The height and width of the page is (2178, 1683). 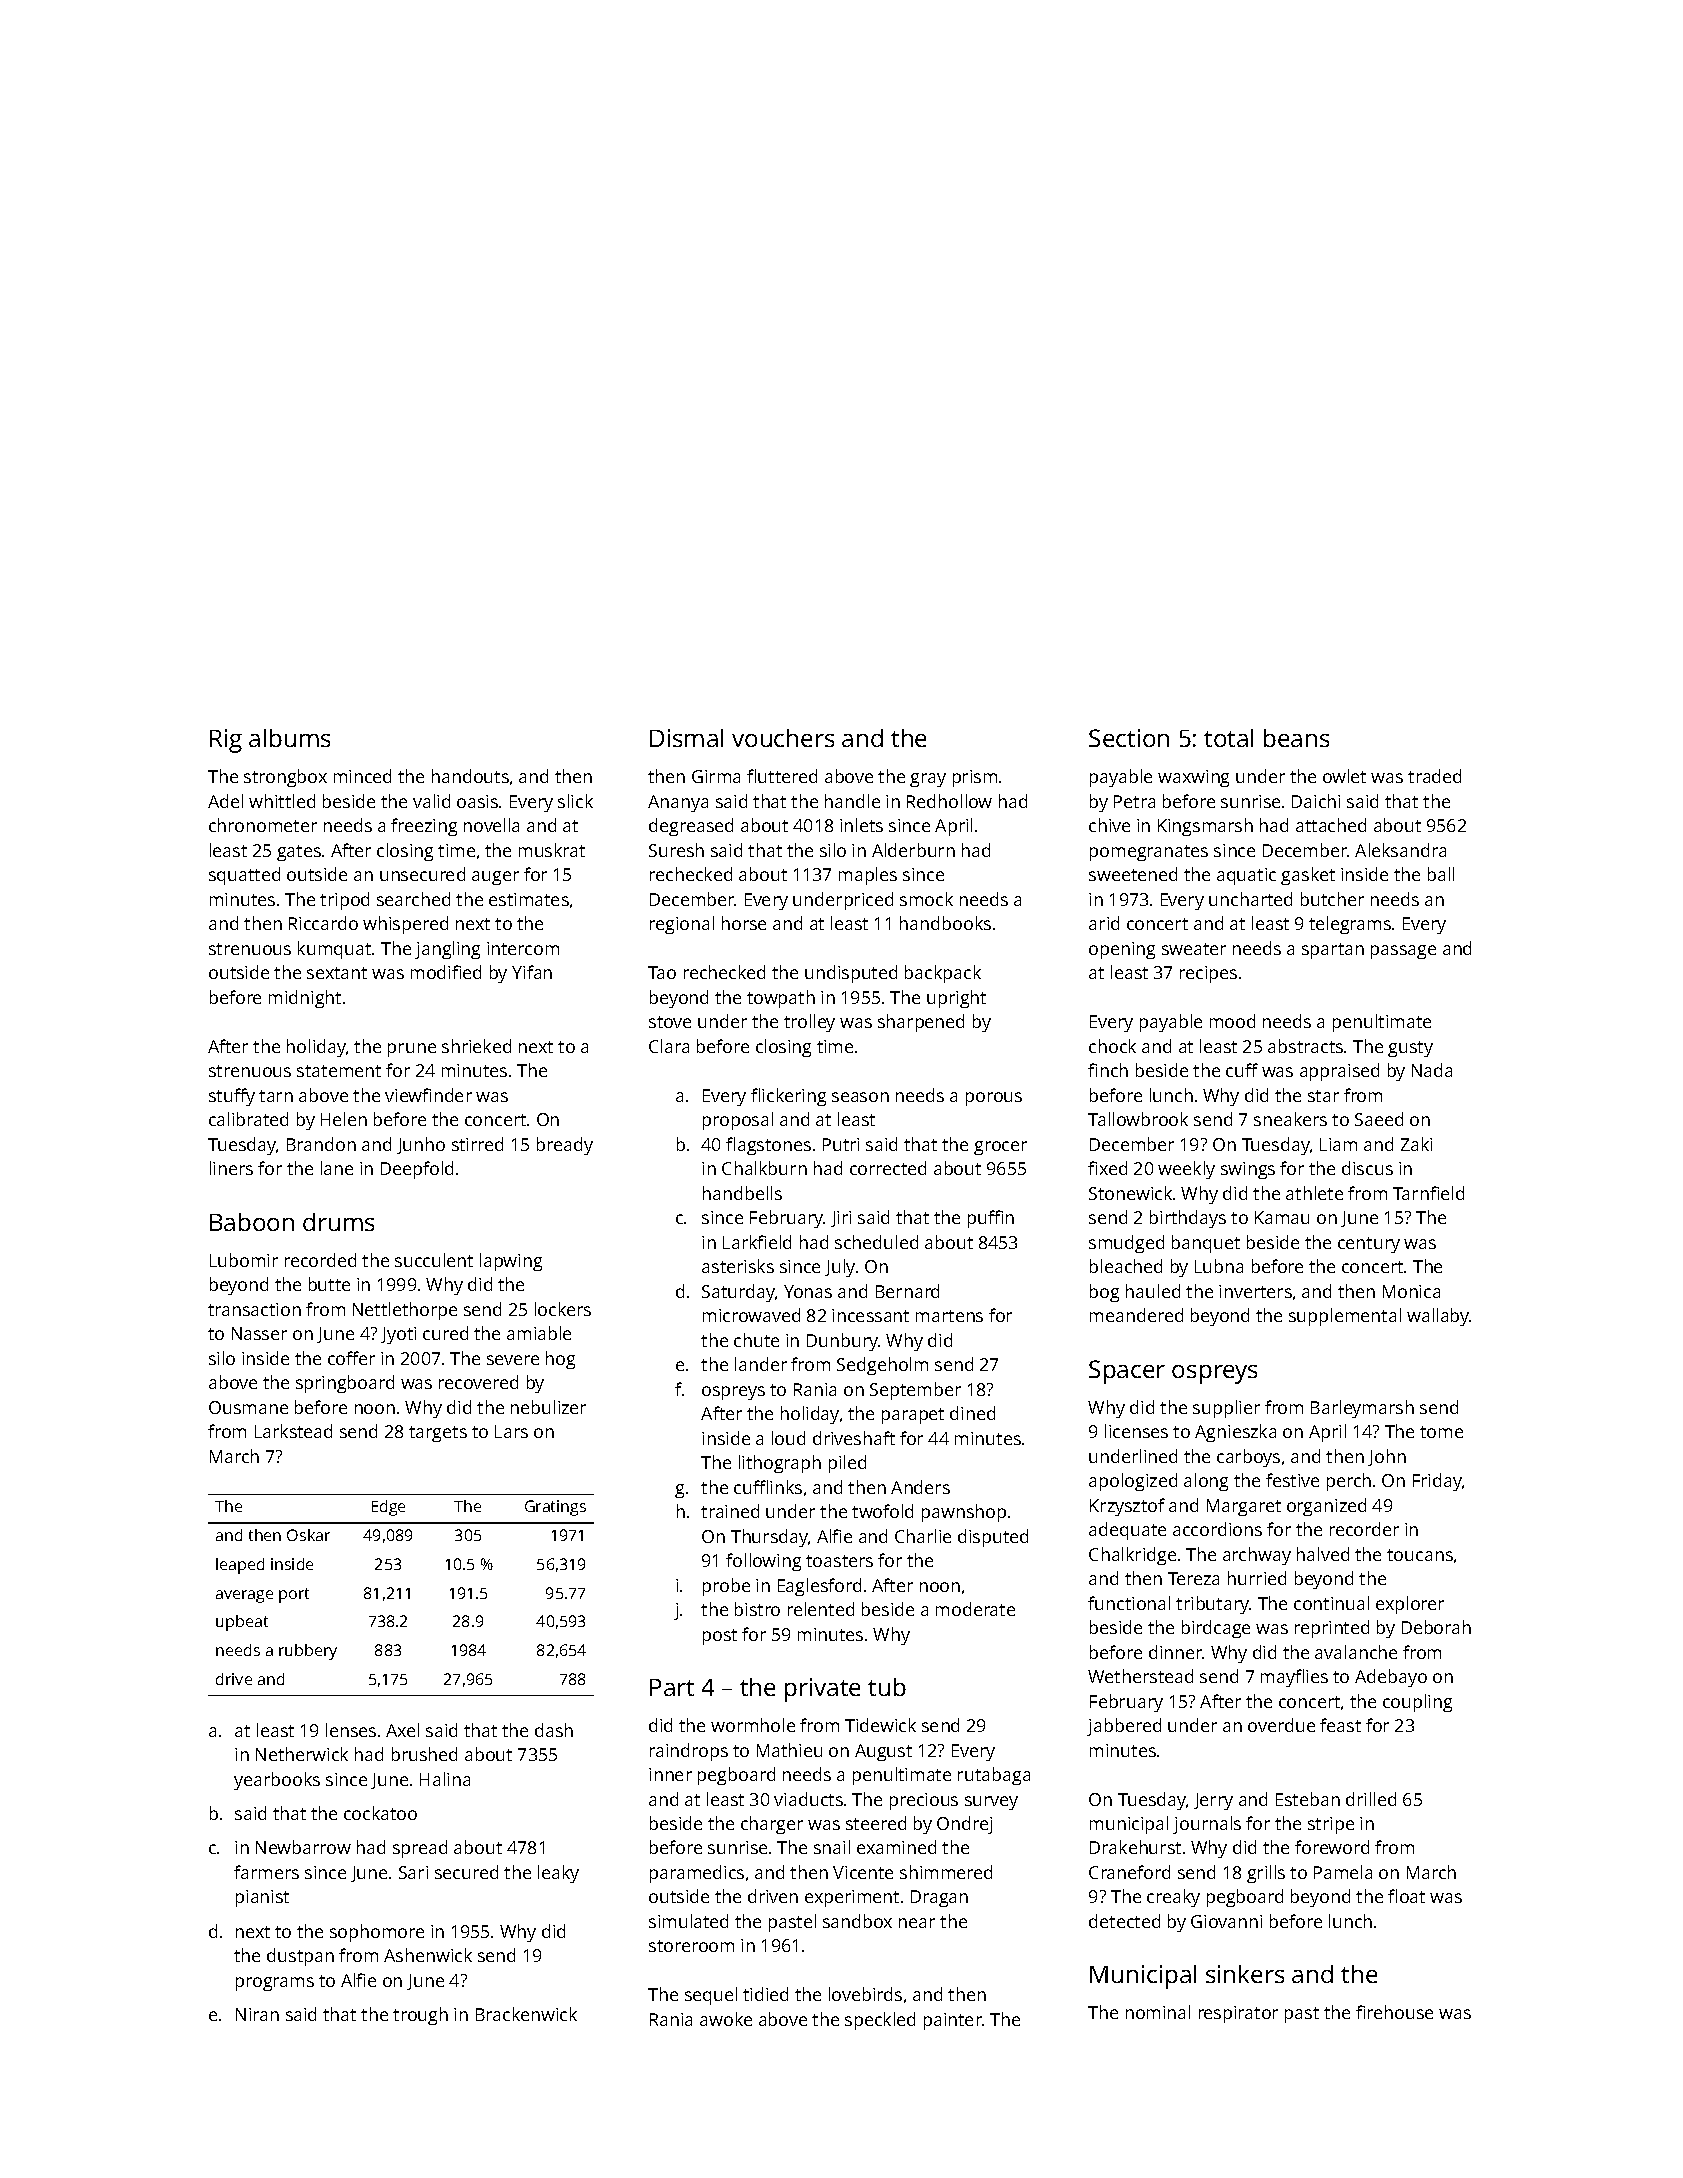 What do you see at coordinates (915, 1391) in the page?
I see `September` at bounding box center [915, 1391].
